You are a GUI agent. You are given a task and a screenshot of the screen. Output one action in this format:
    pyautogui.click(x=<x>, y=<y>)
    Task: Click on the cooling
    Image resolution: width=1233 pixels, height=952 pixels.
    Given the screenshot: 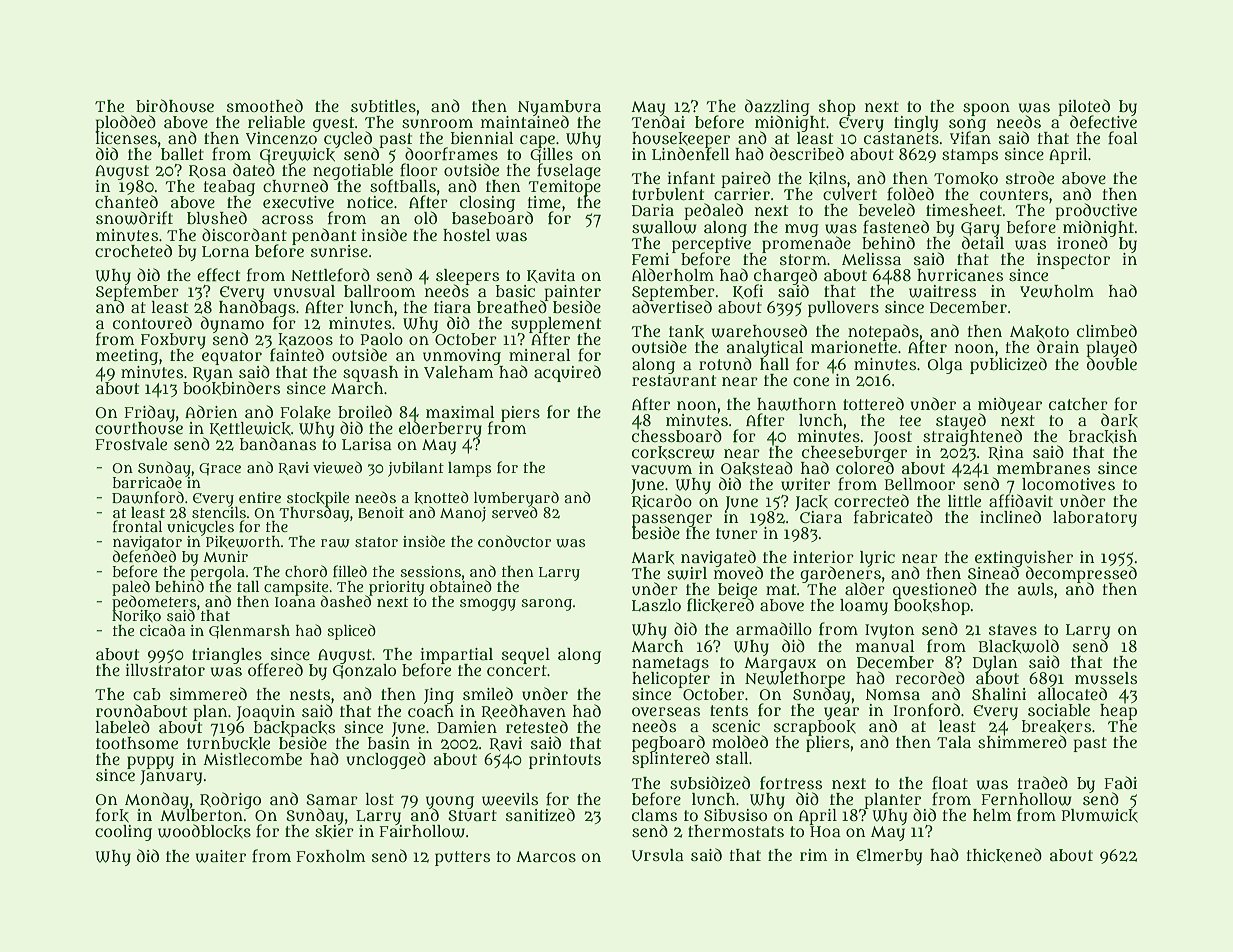 What is the action you would take?
    pyautogui.click(x=123, y=833)
